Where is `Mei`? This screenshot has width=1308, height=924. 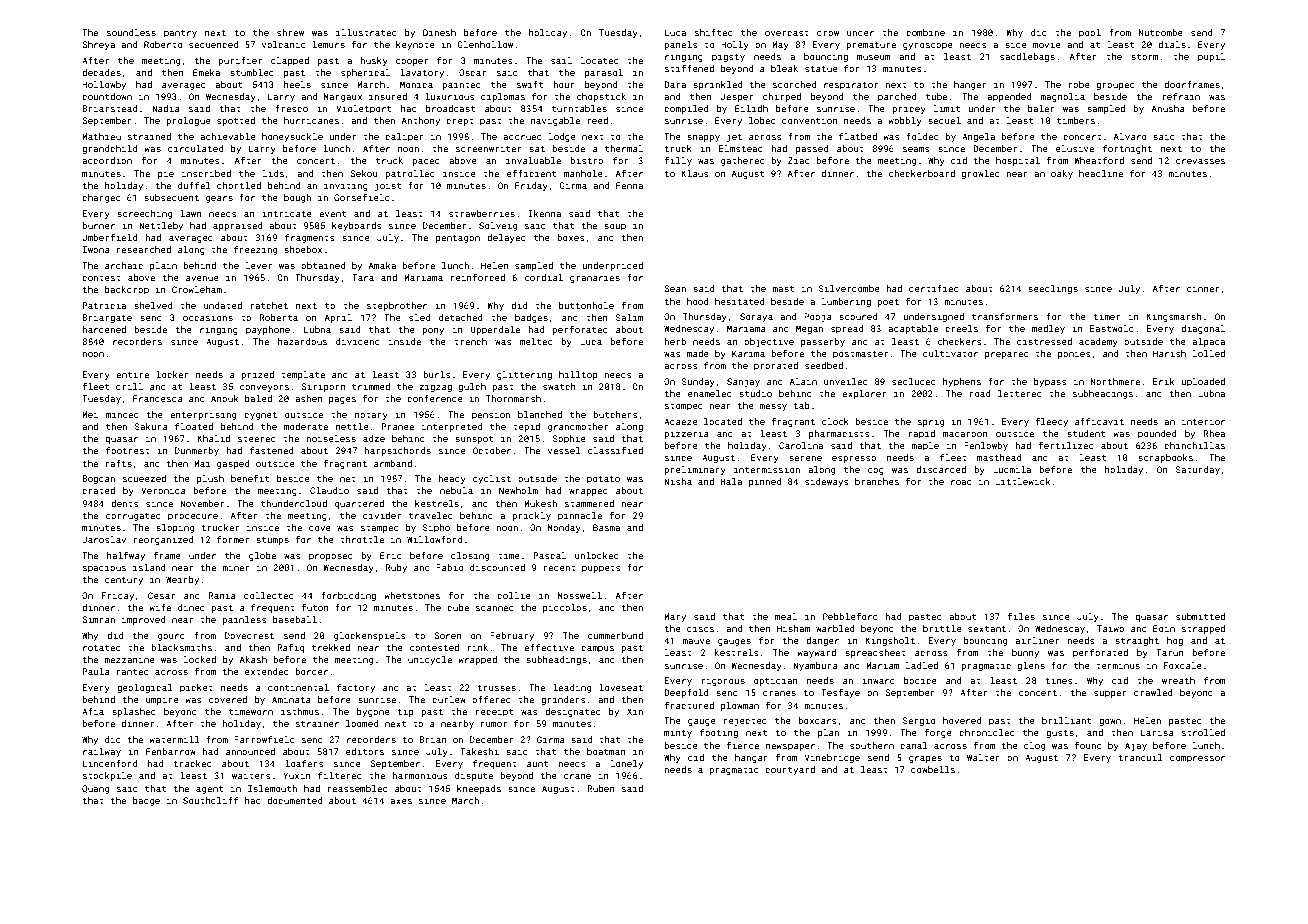
Mei is located at coordinates (90, 414).
